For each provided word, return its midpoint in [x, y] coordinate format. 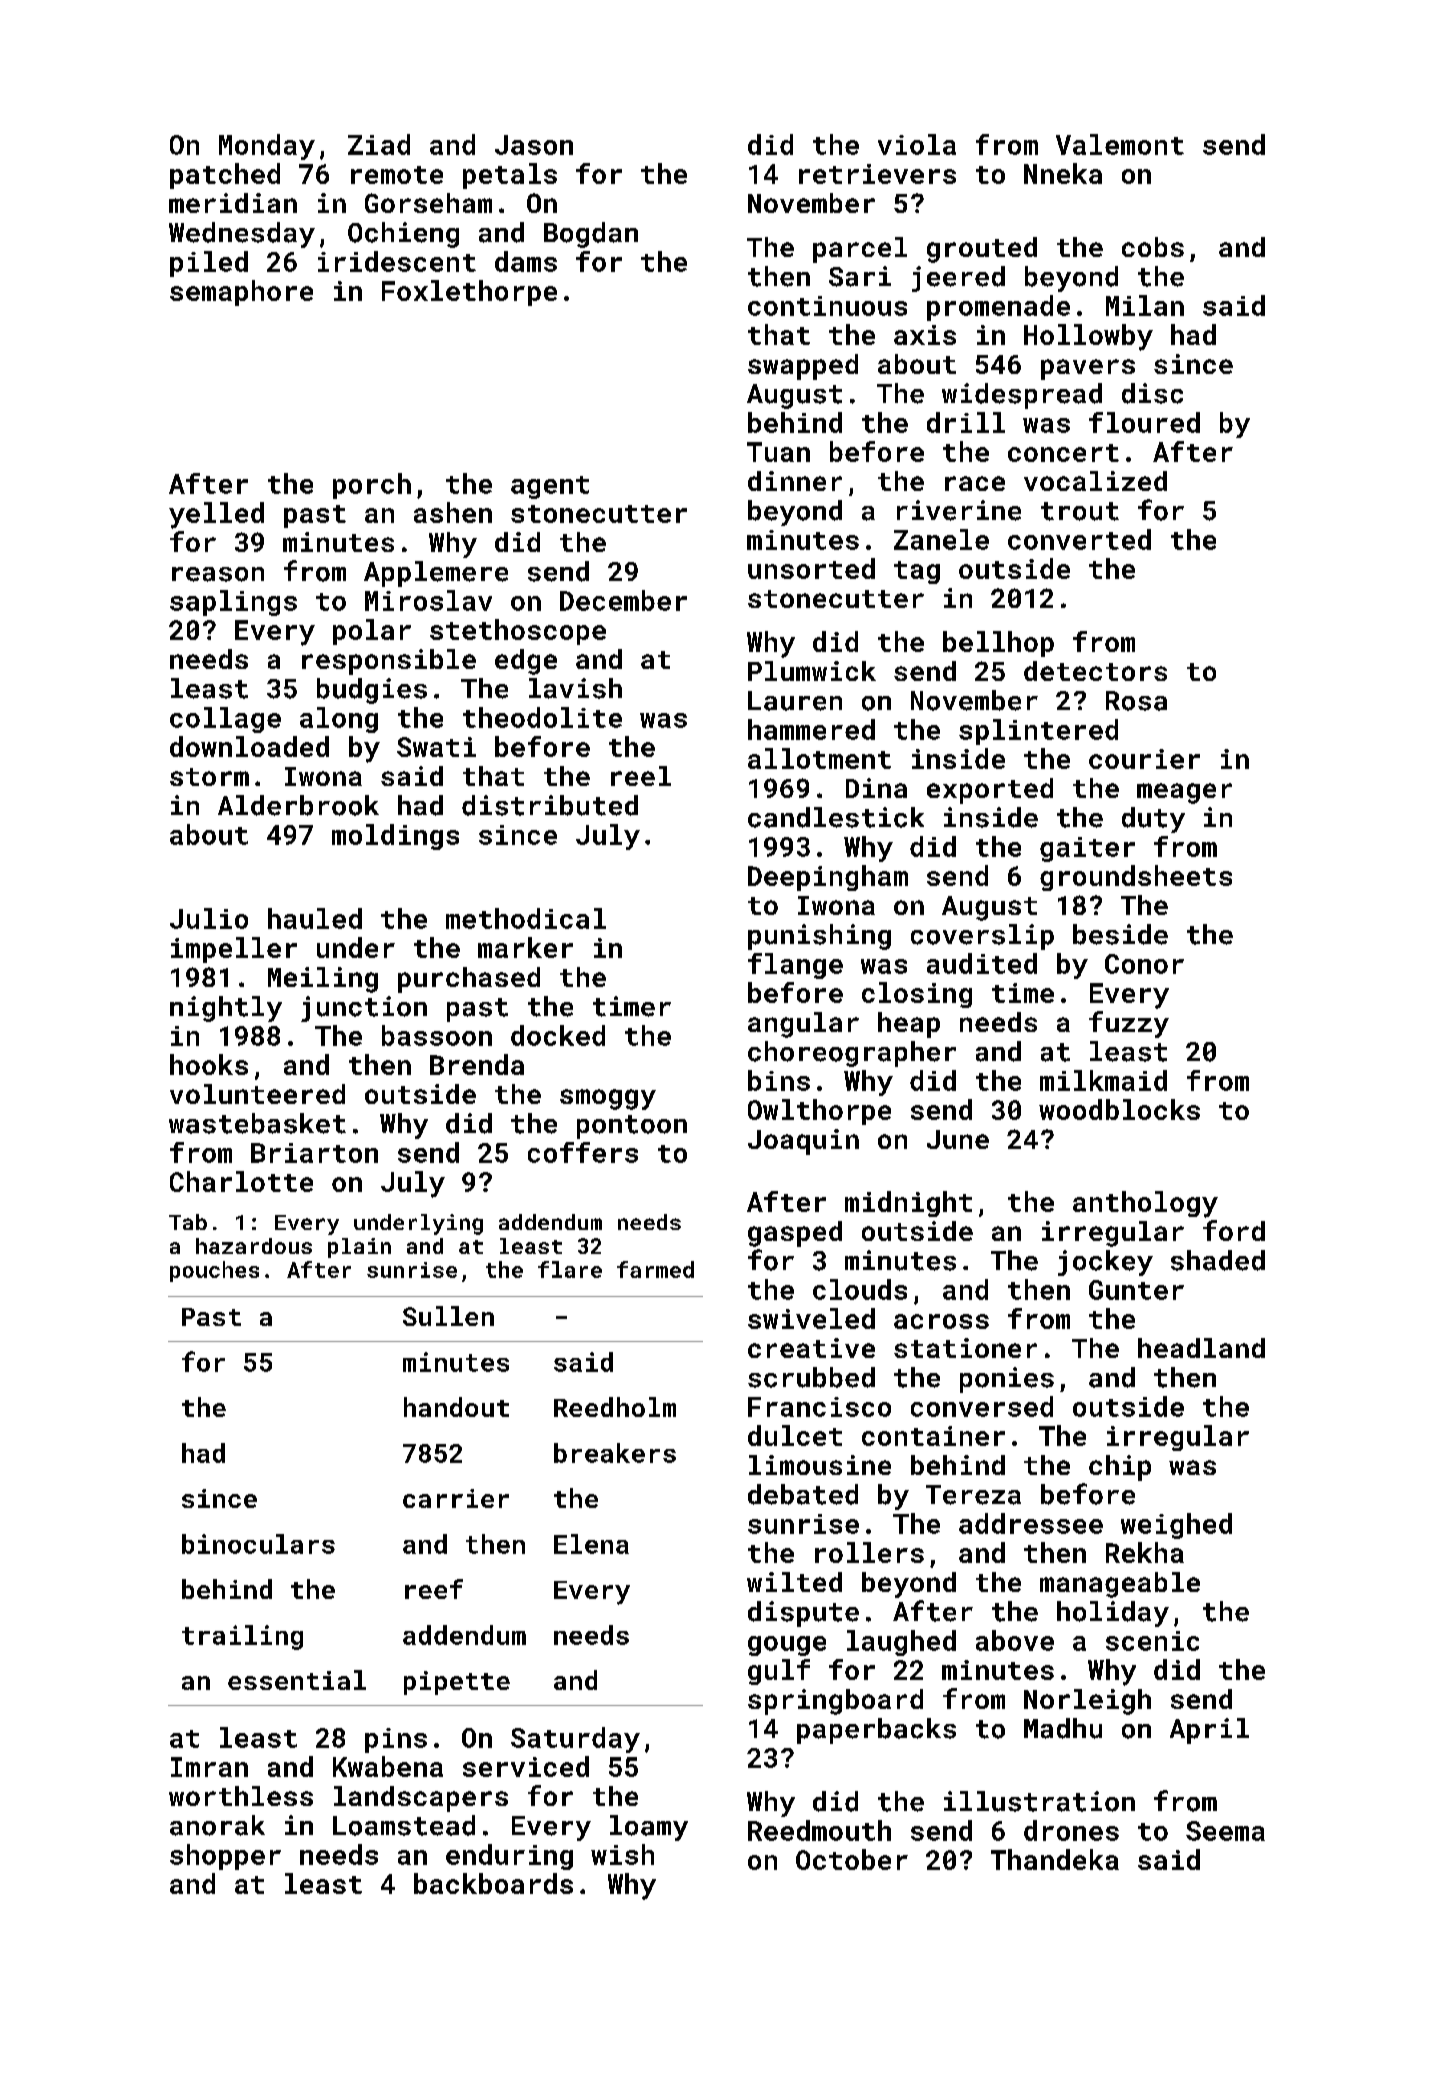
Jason [534, 145]
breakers [615, 1453]
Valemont [1120, 144]
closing [917, 995]
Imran [209, 1767]
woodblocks [1119, 1109]
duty [1153, 820]
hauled [315, 918]
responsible [389, 662]
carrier [456, 1498]
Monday [267, 147]
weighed [1176, 1526]
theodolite [542, 717]
